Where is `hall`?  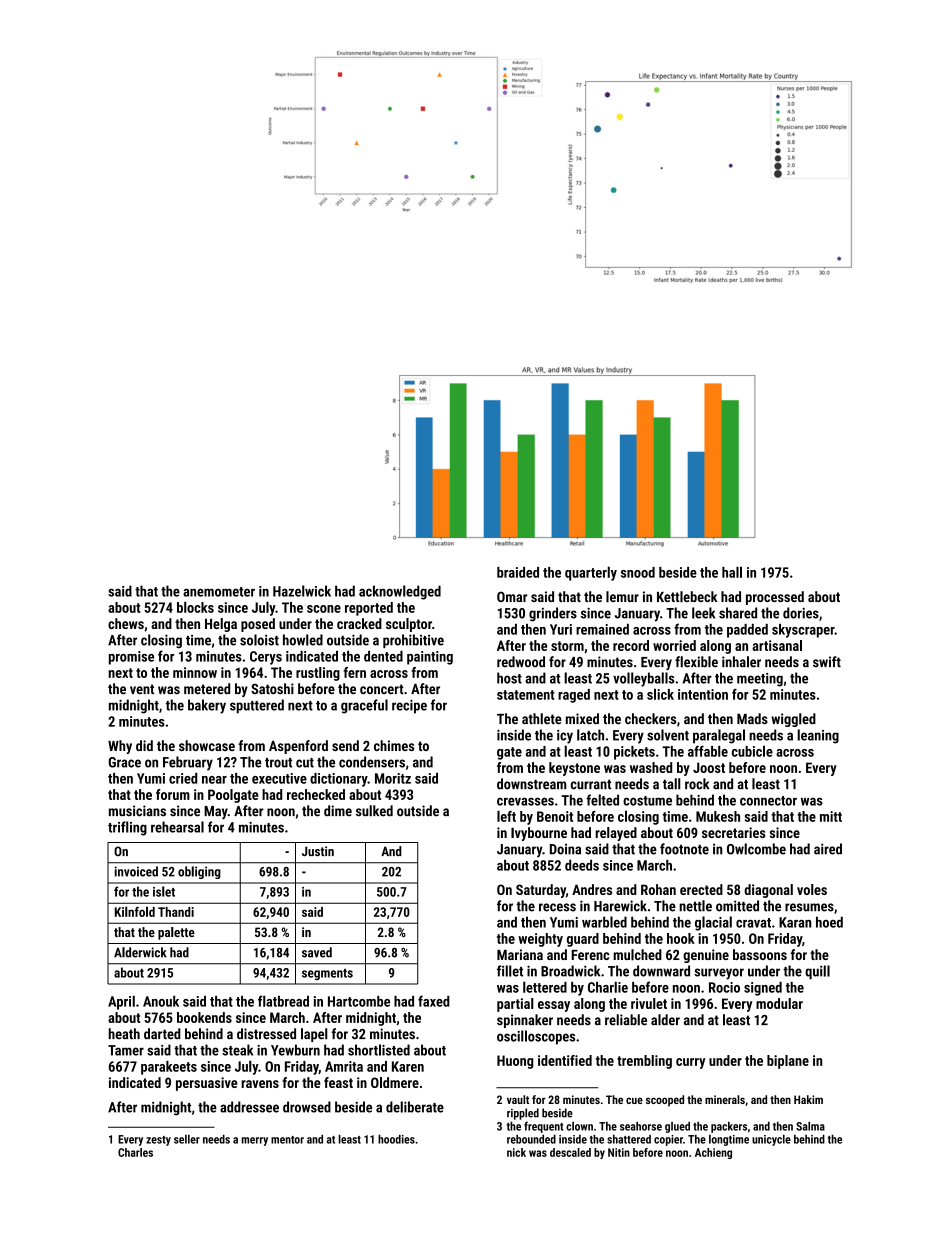 hall is located at coordinates (732, 572).
